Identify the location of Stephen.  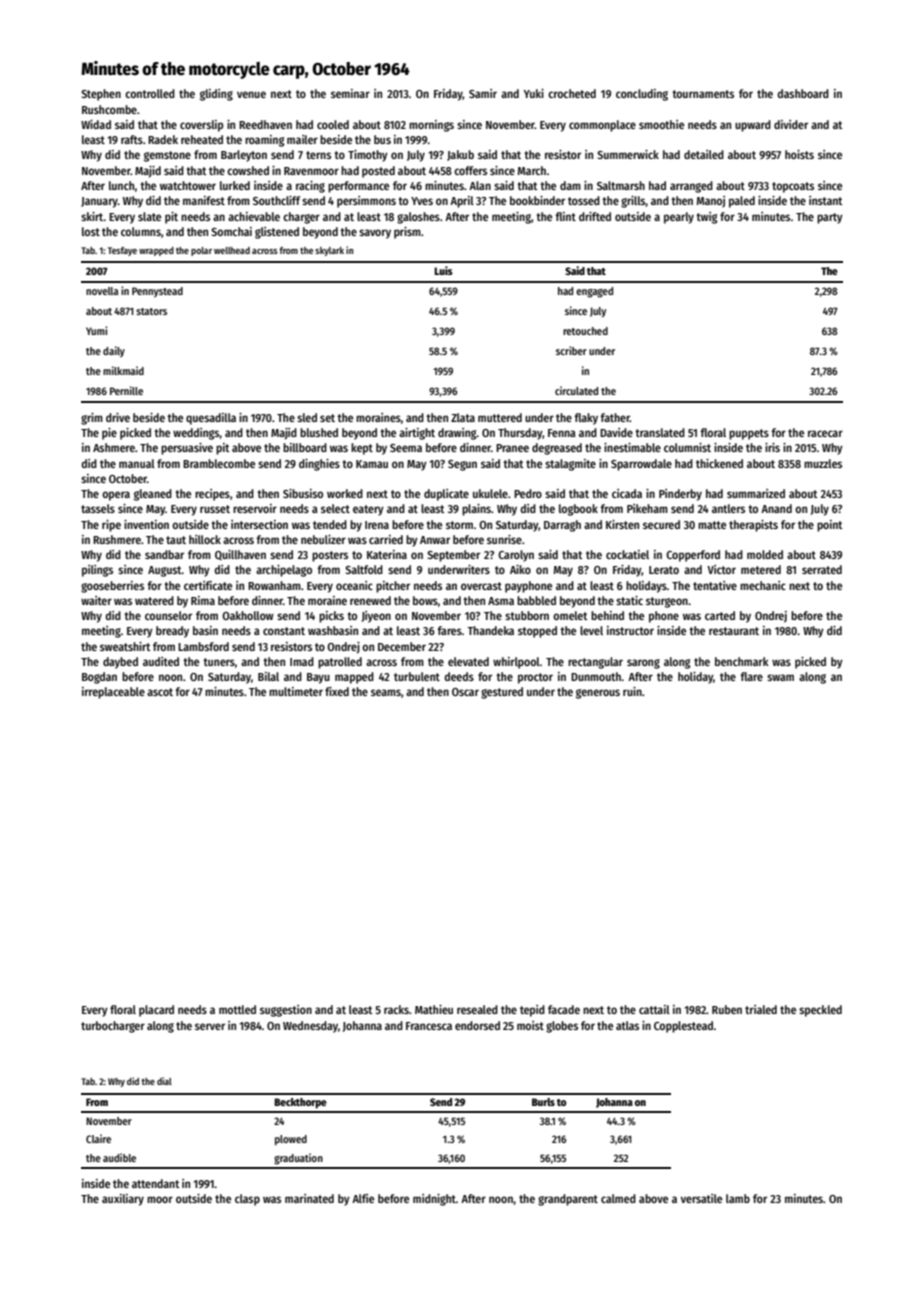
(101, 95).
